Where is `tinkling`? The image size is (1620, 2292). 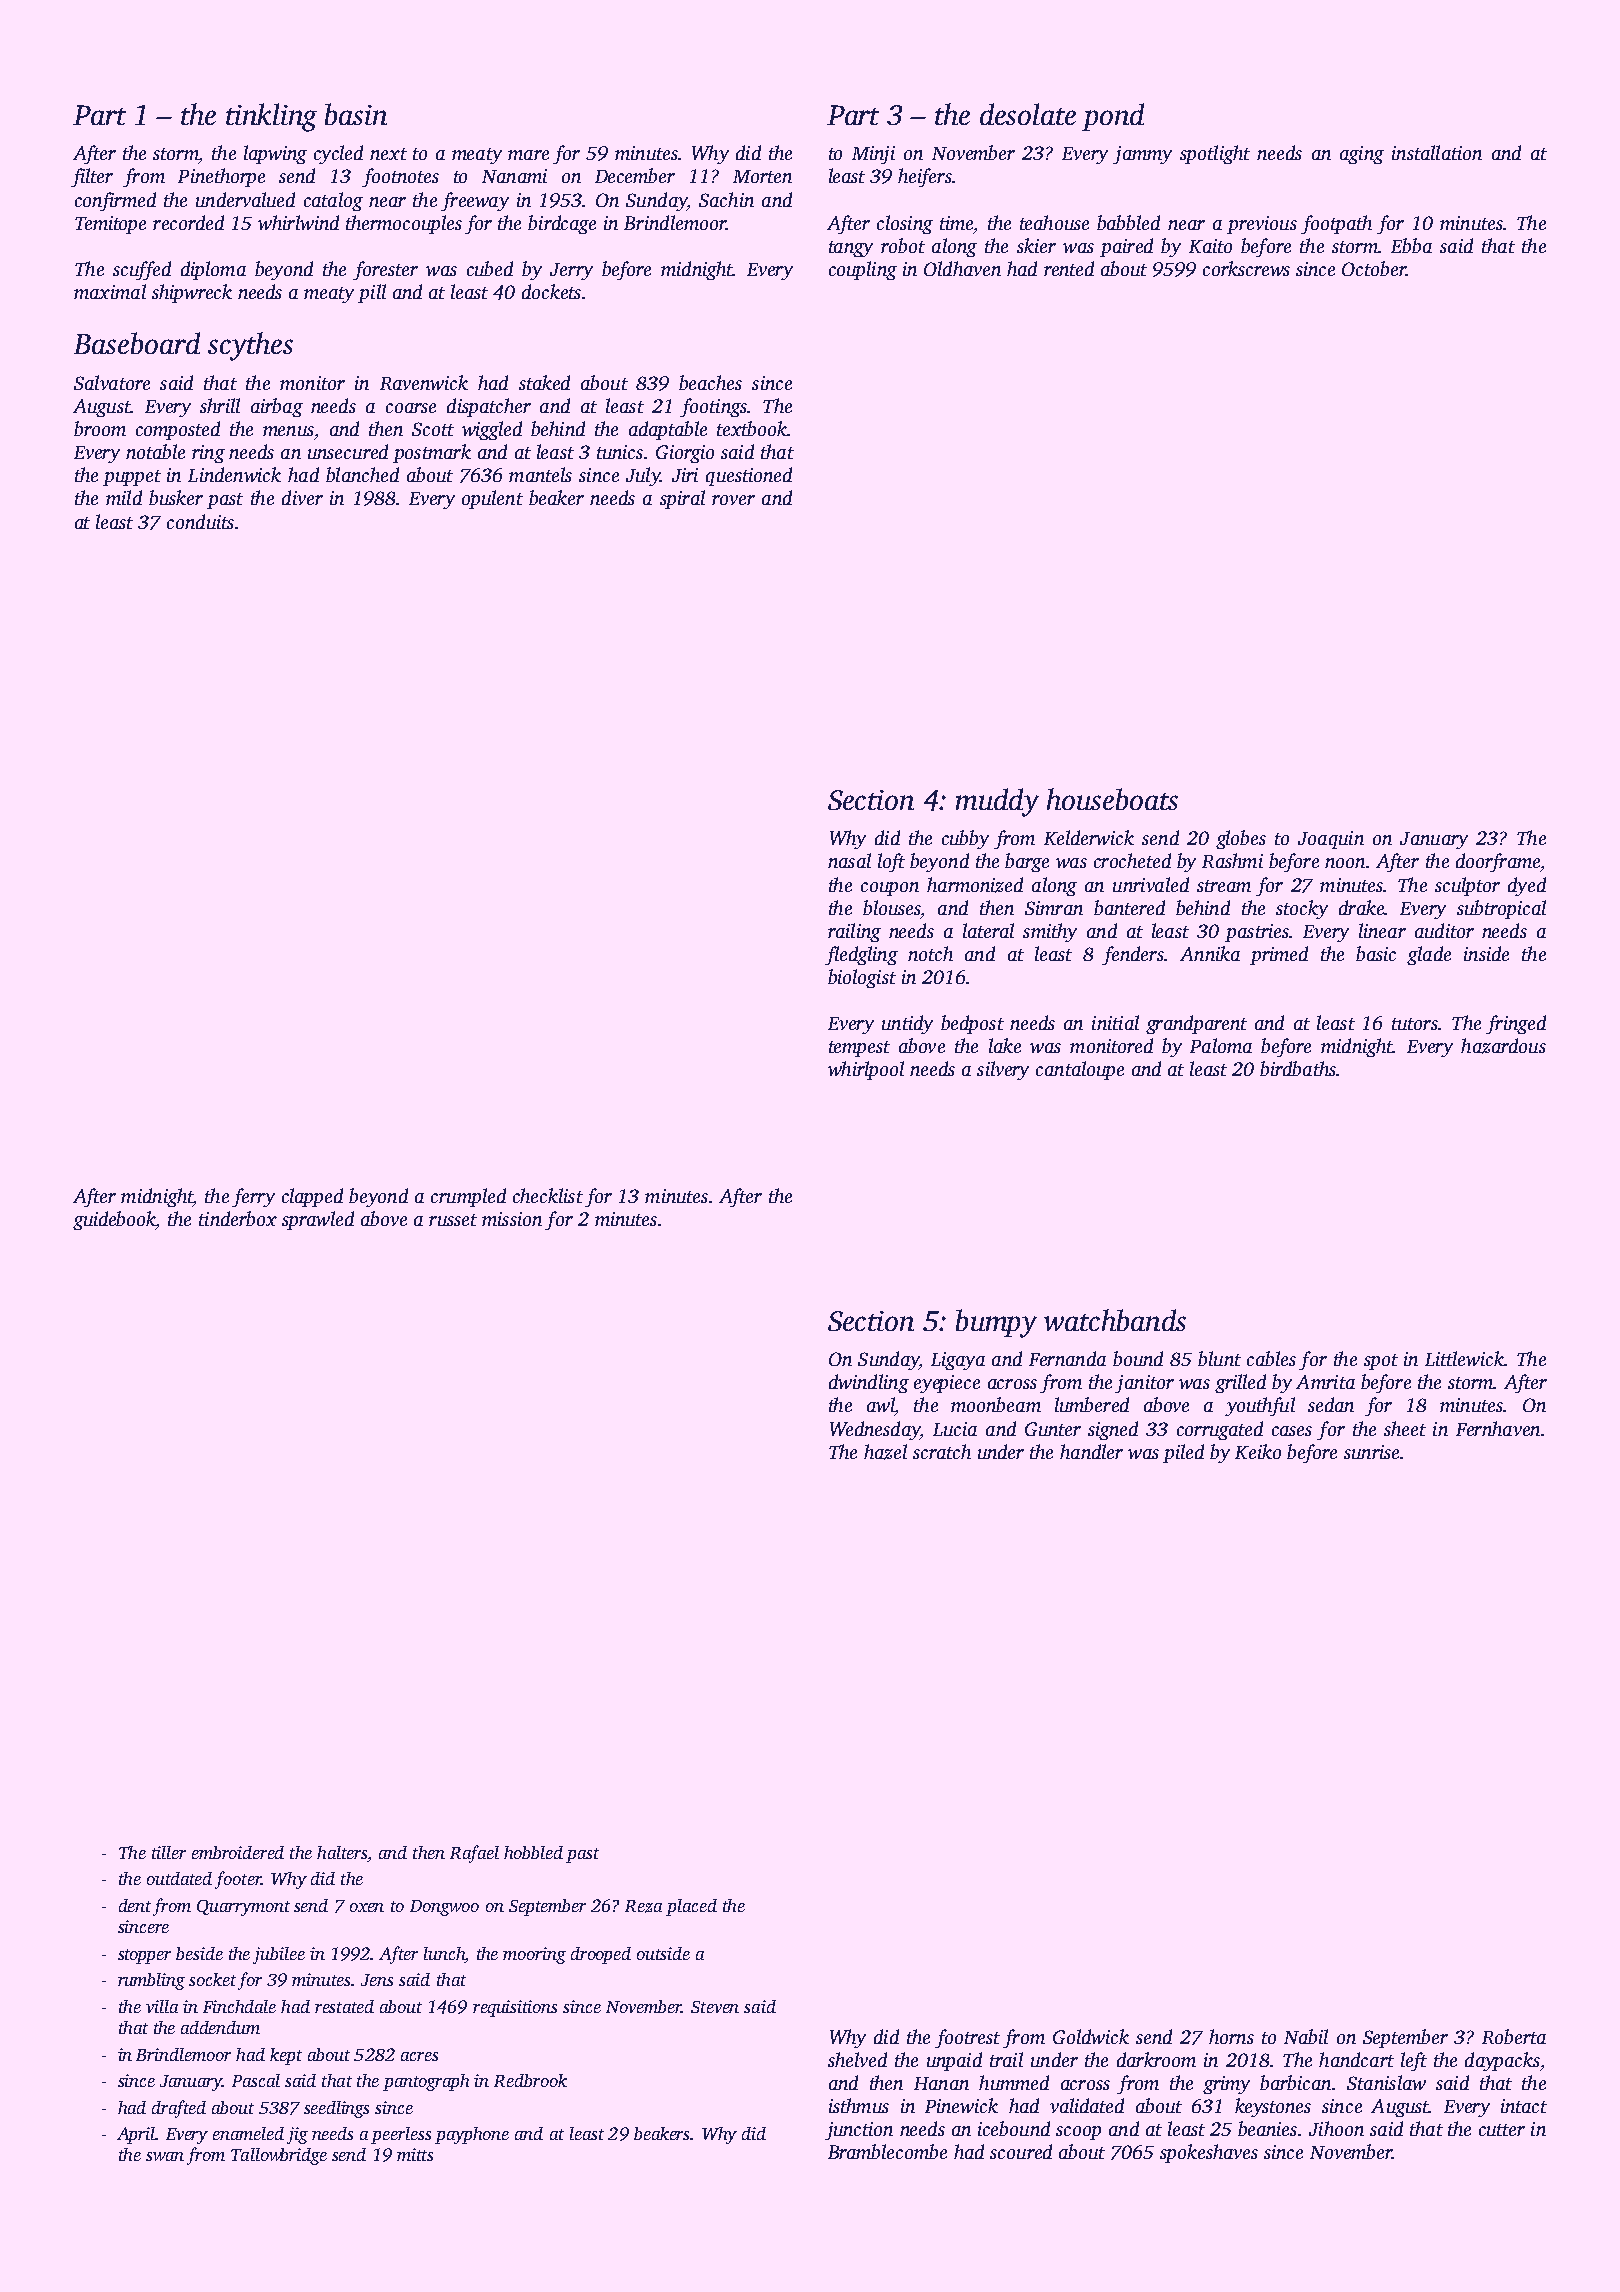 tinkling is located at coordinates (271, 117).
